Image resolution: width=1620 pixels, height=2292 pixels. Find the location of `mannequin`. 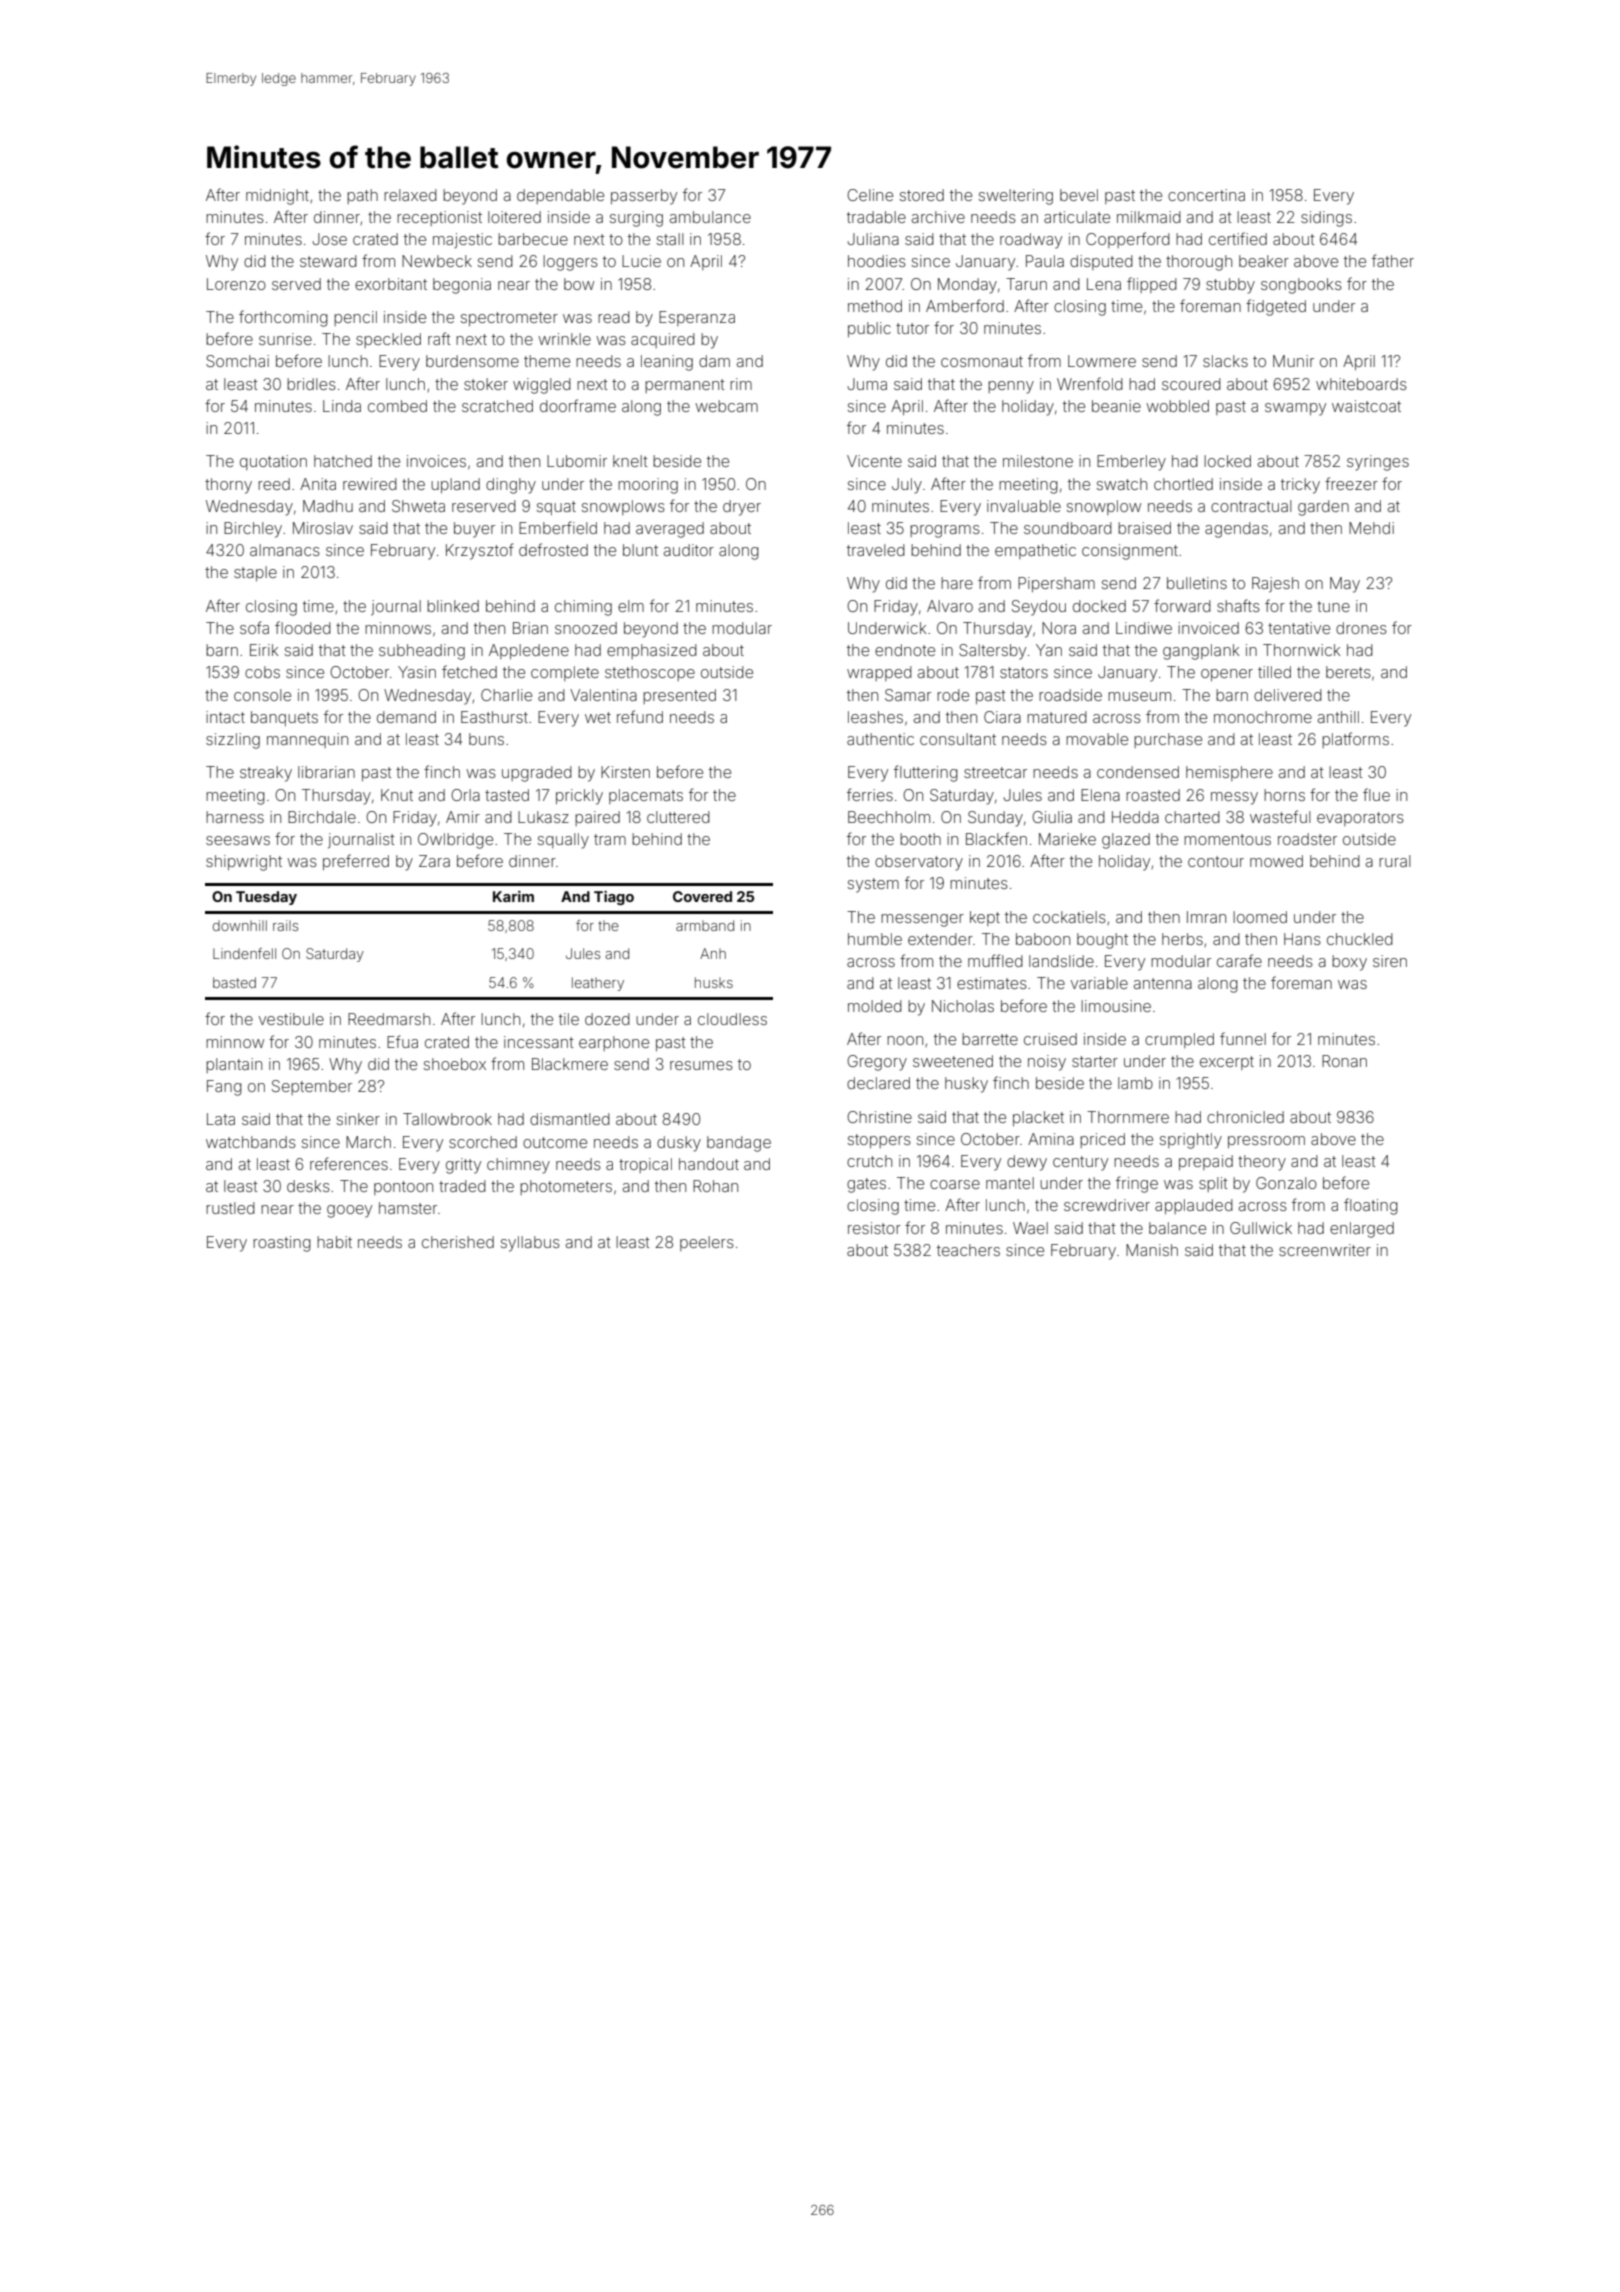

mannequin is located at coordinates (307, 740).
